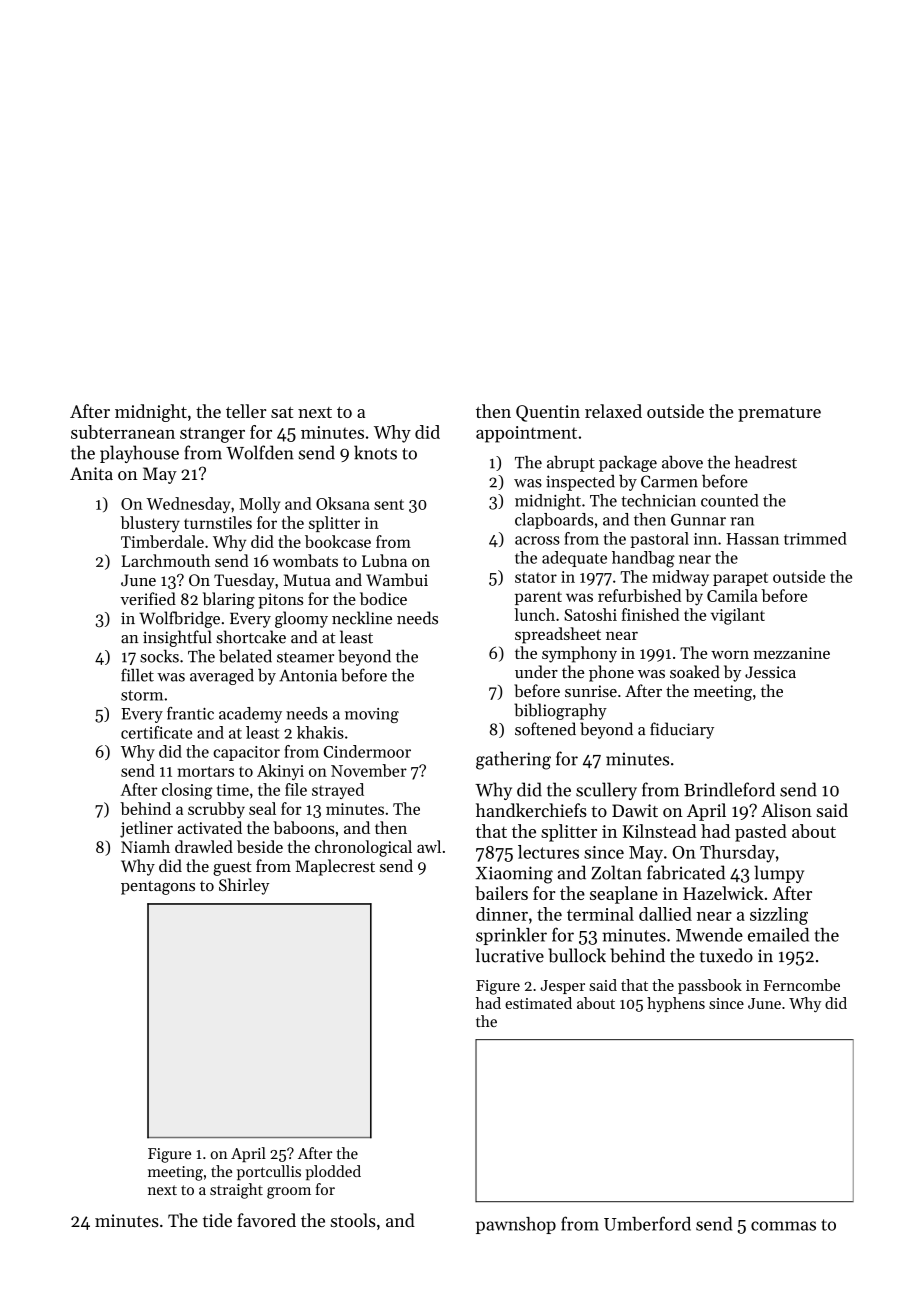 The width and height of the screenshot is (924, 1308). What do you see at coordinates (308, 675) in the screenshot?
I see `Antonia` at bounding box center [308, 675].
